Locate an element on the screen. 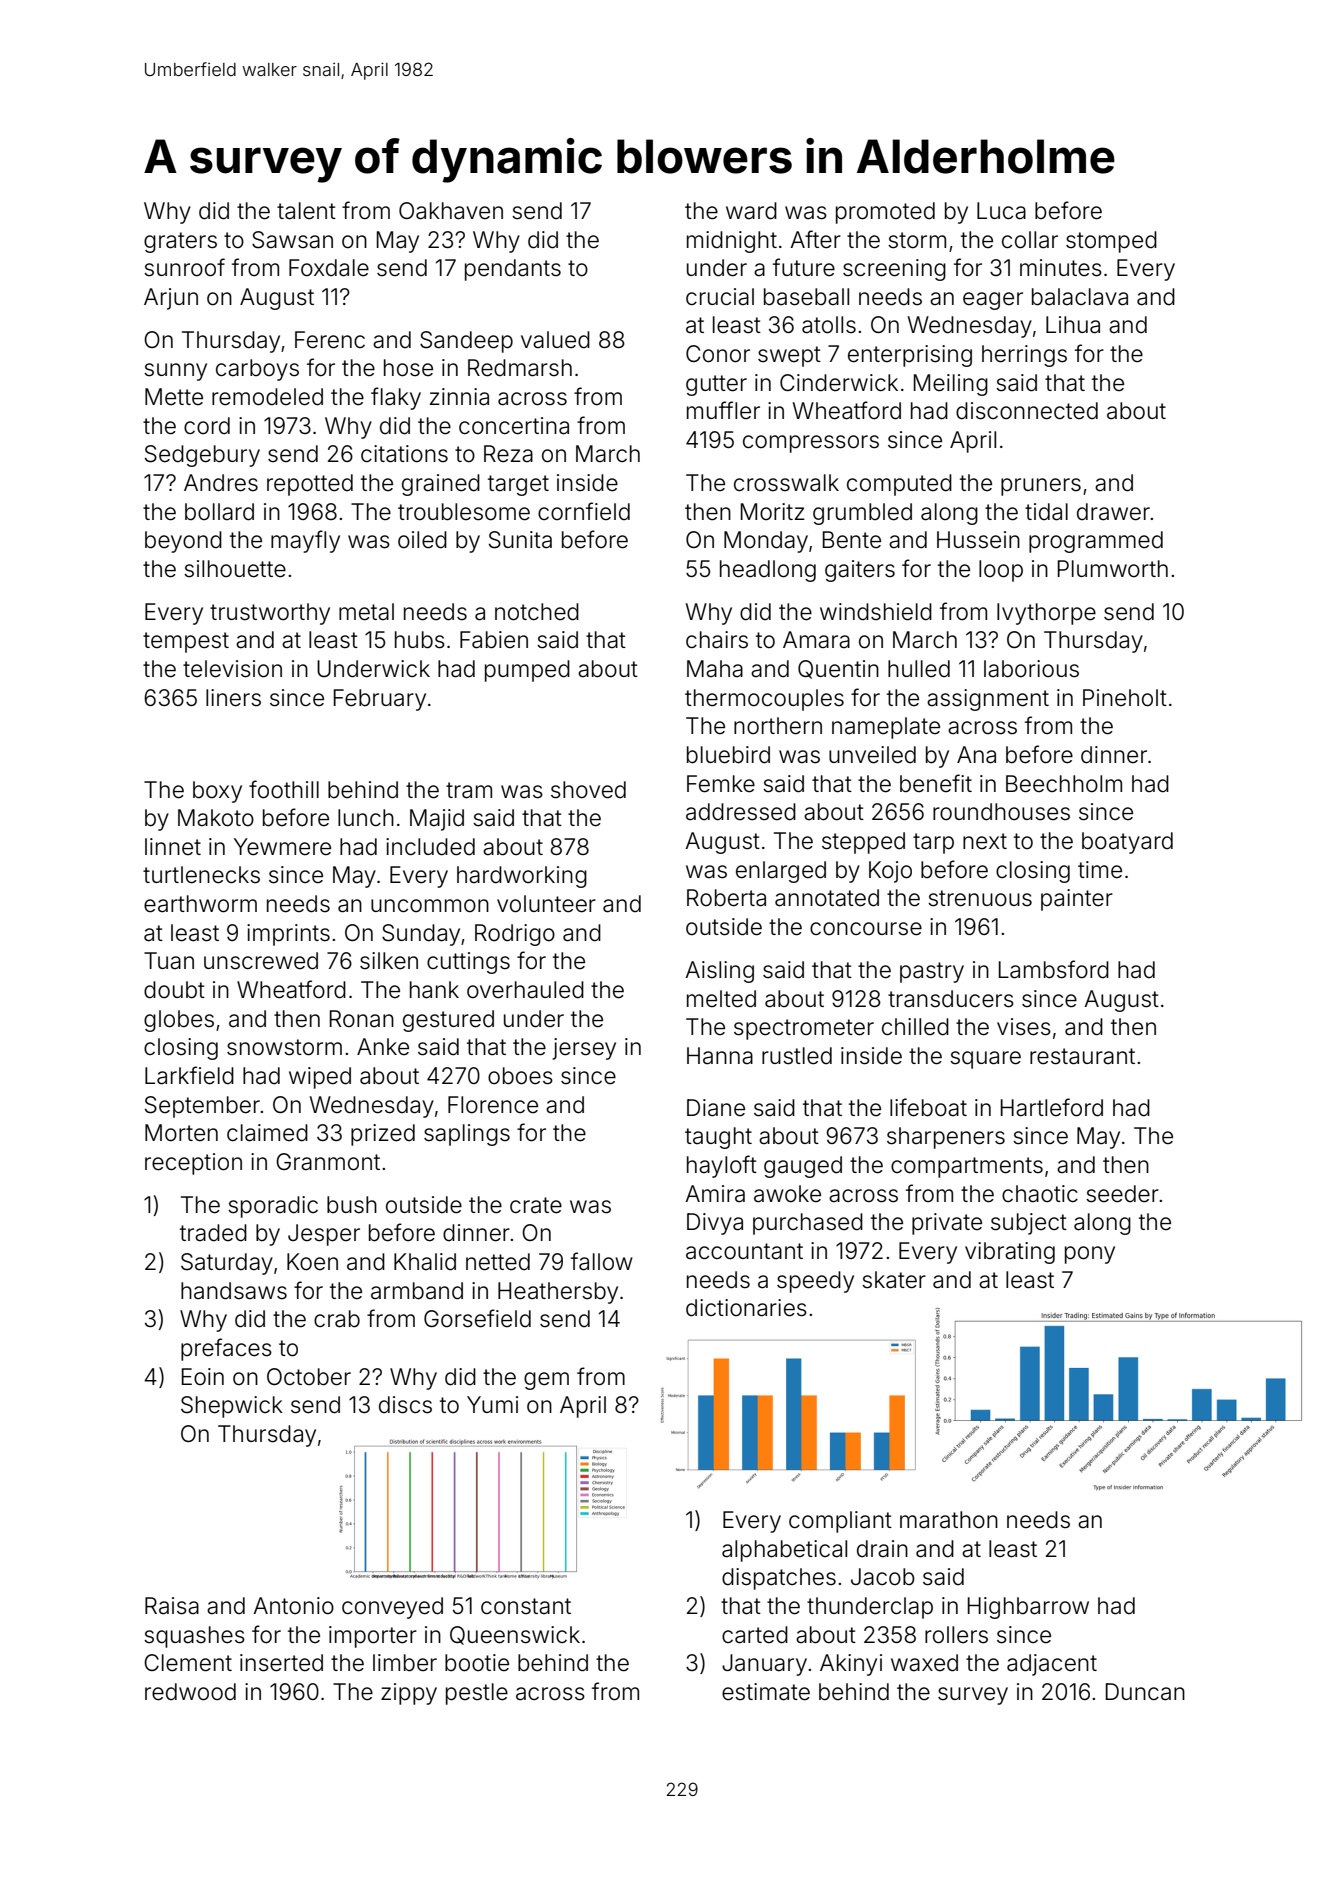 The width and height of the screenshot is (1331, 1882). Pineholt is located at coordinates (1125, 698).
